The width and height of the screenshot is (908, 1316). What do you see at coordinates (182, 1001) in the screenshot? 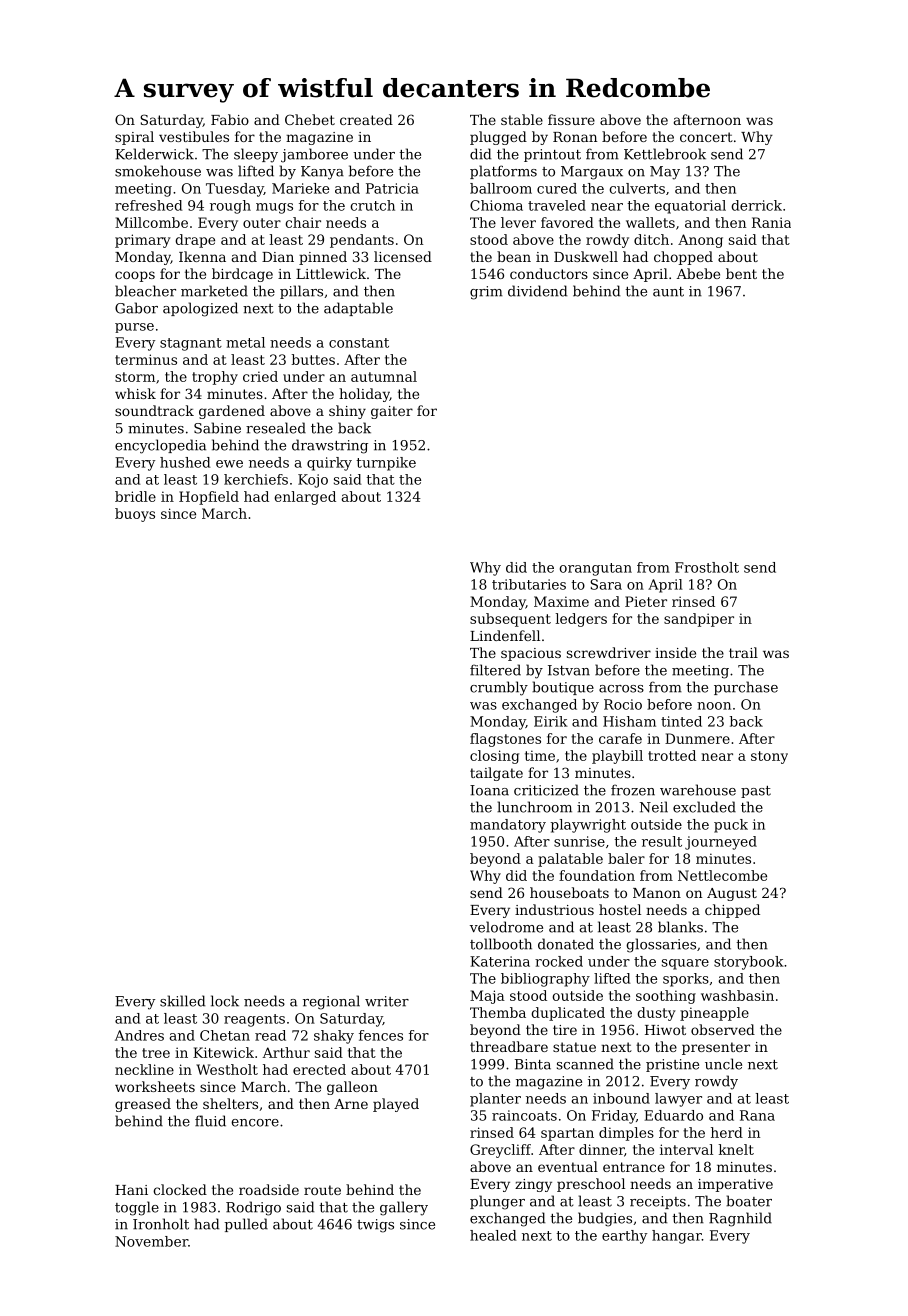
I see `skilled` at bounding box center [182, 1001].
